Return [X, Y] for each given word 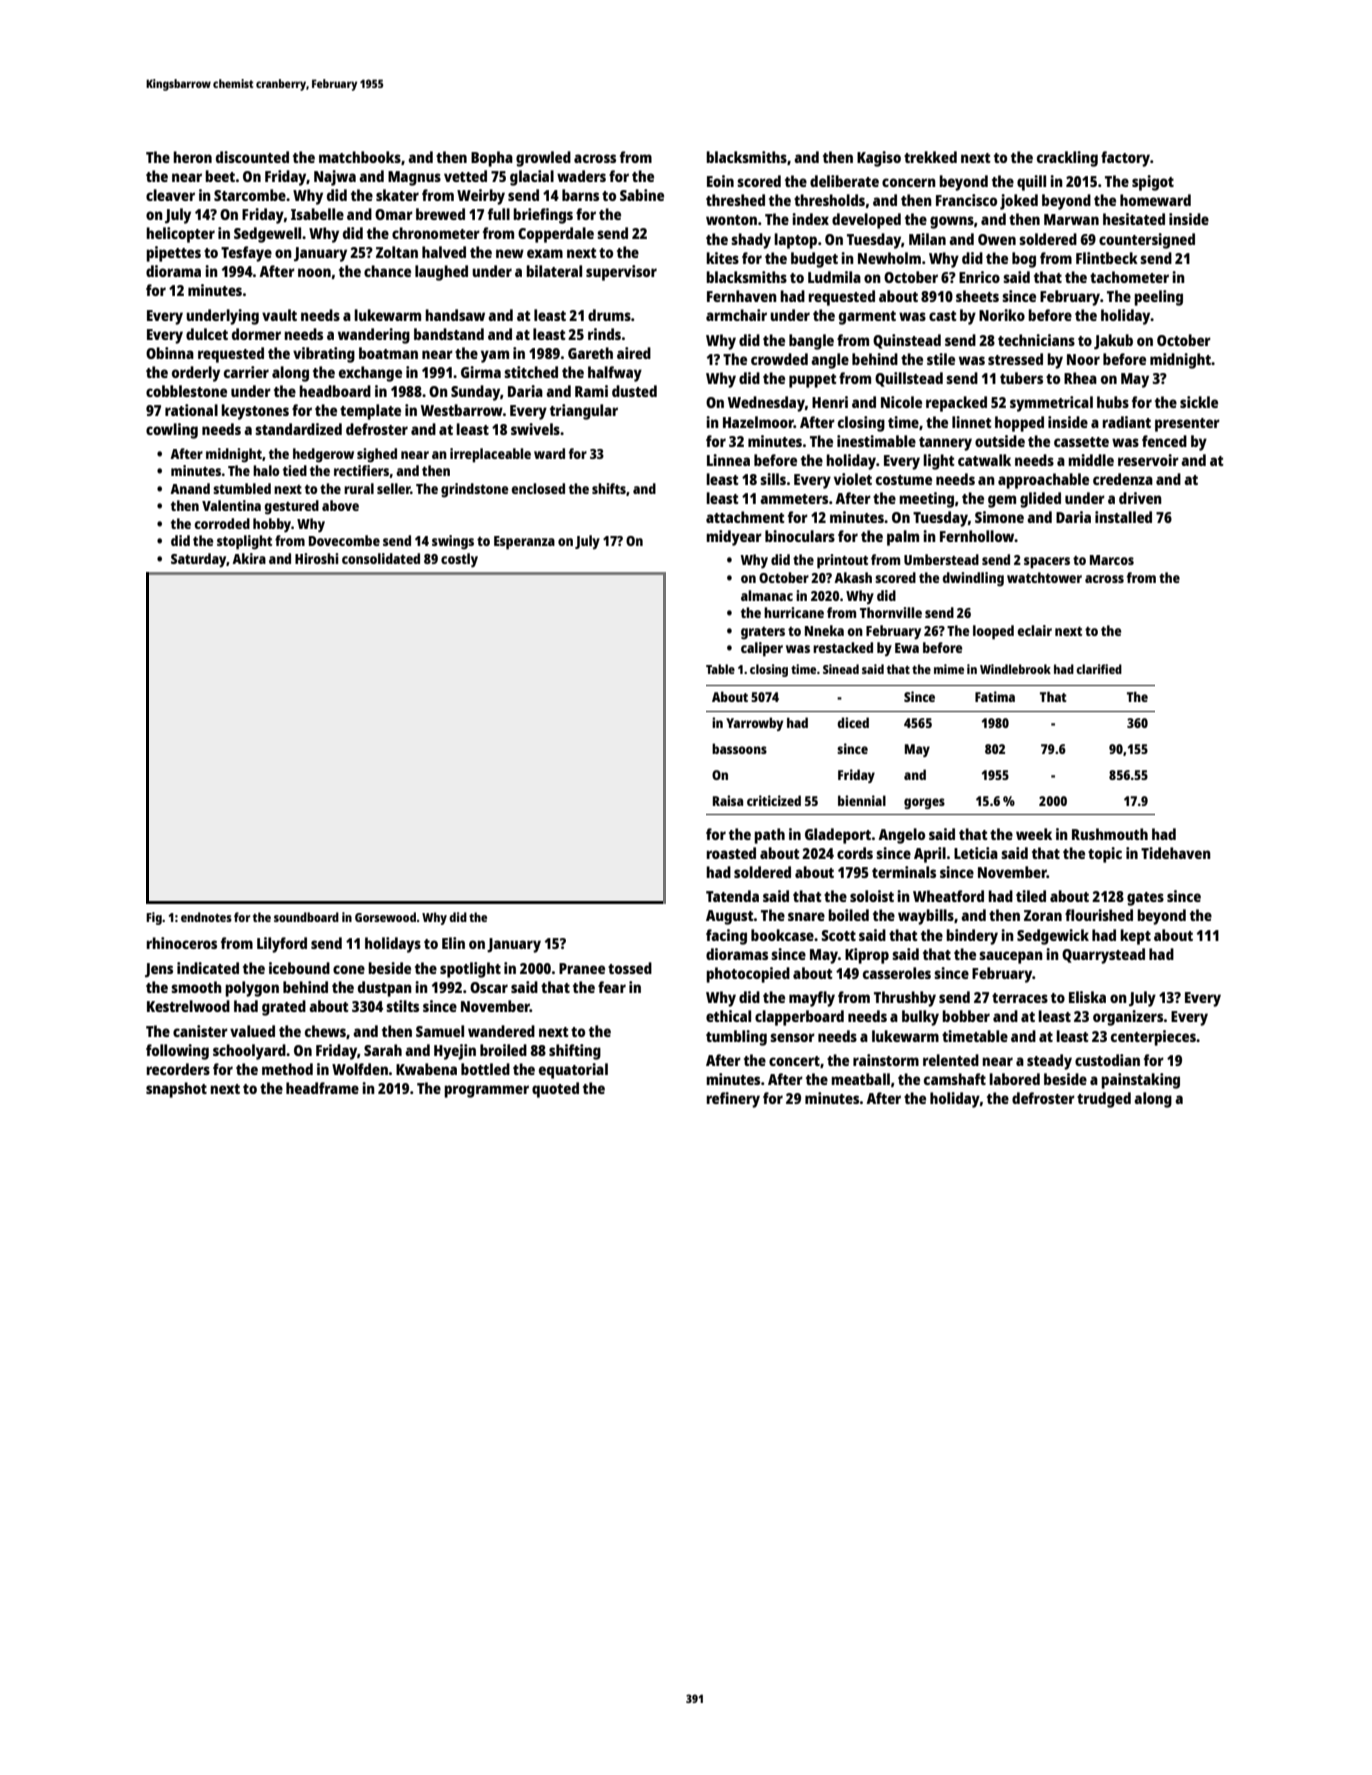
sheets [977, 296]
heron [192, 157]
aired [634, 353]
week [1034, 834]
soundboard [306, 917]
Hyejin [455, 1052]
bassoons [739, 748]
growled [543, 159]
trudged [1104, 1100]
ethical [728, 1016]
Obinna [170, 353]
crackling [1067, 159]
